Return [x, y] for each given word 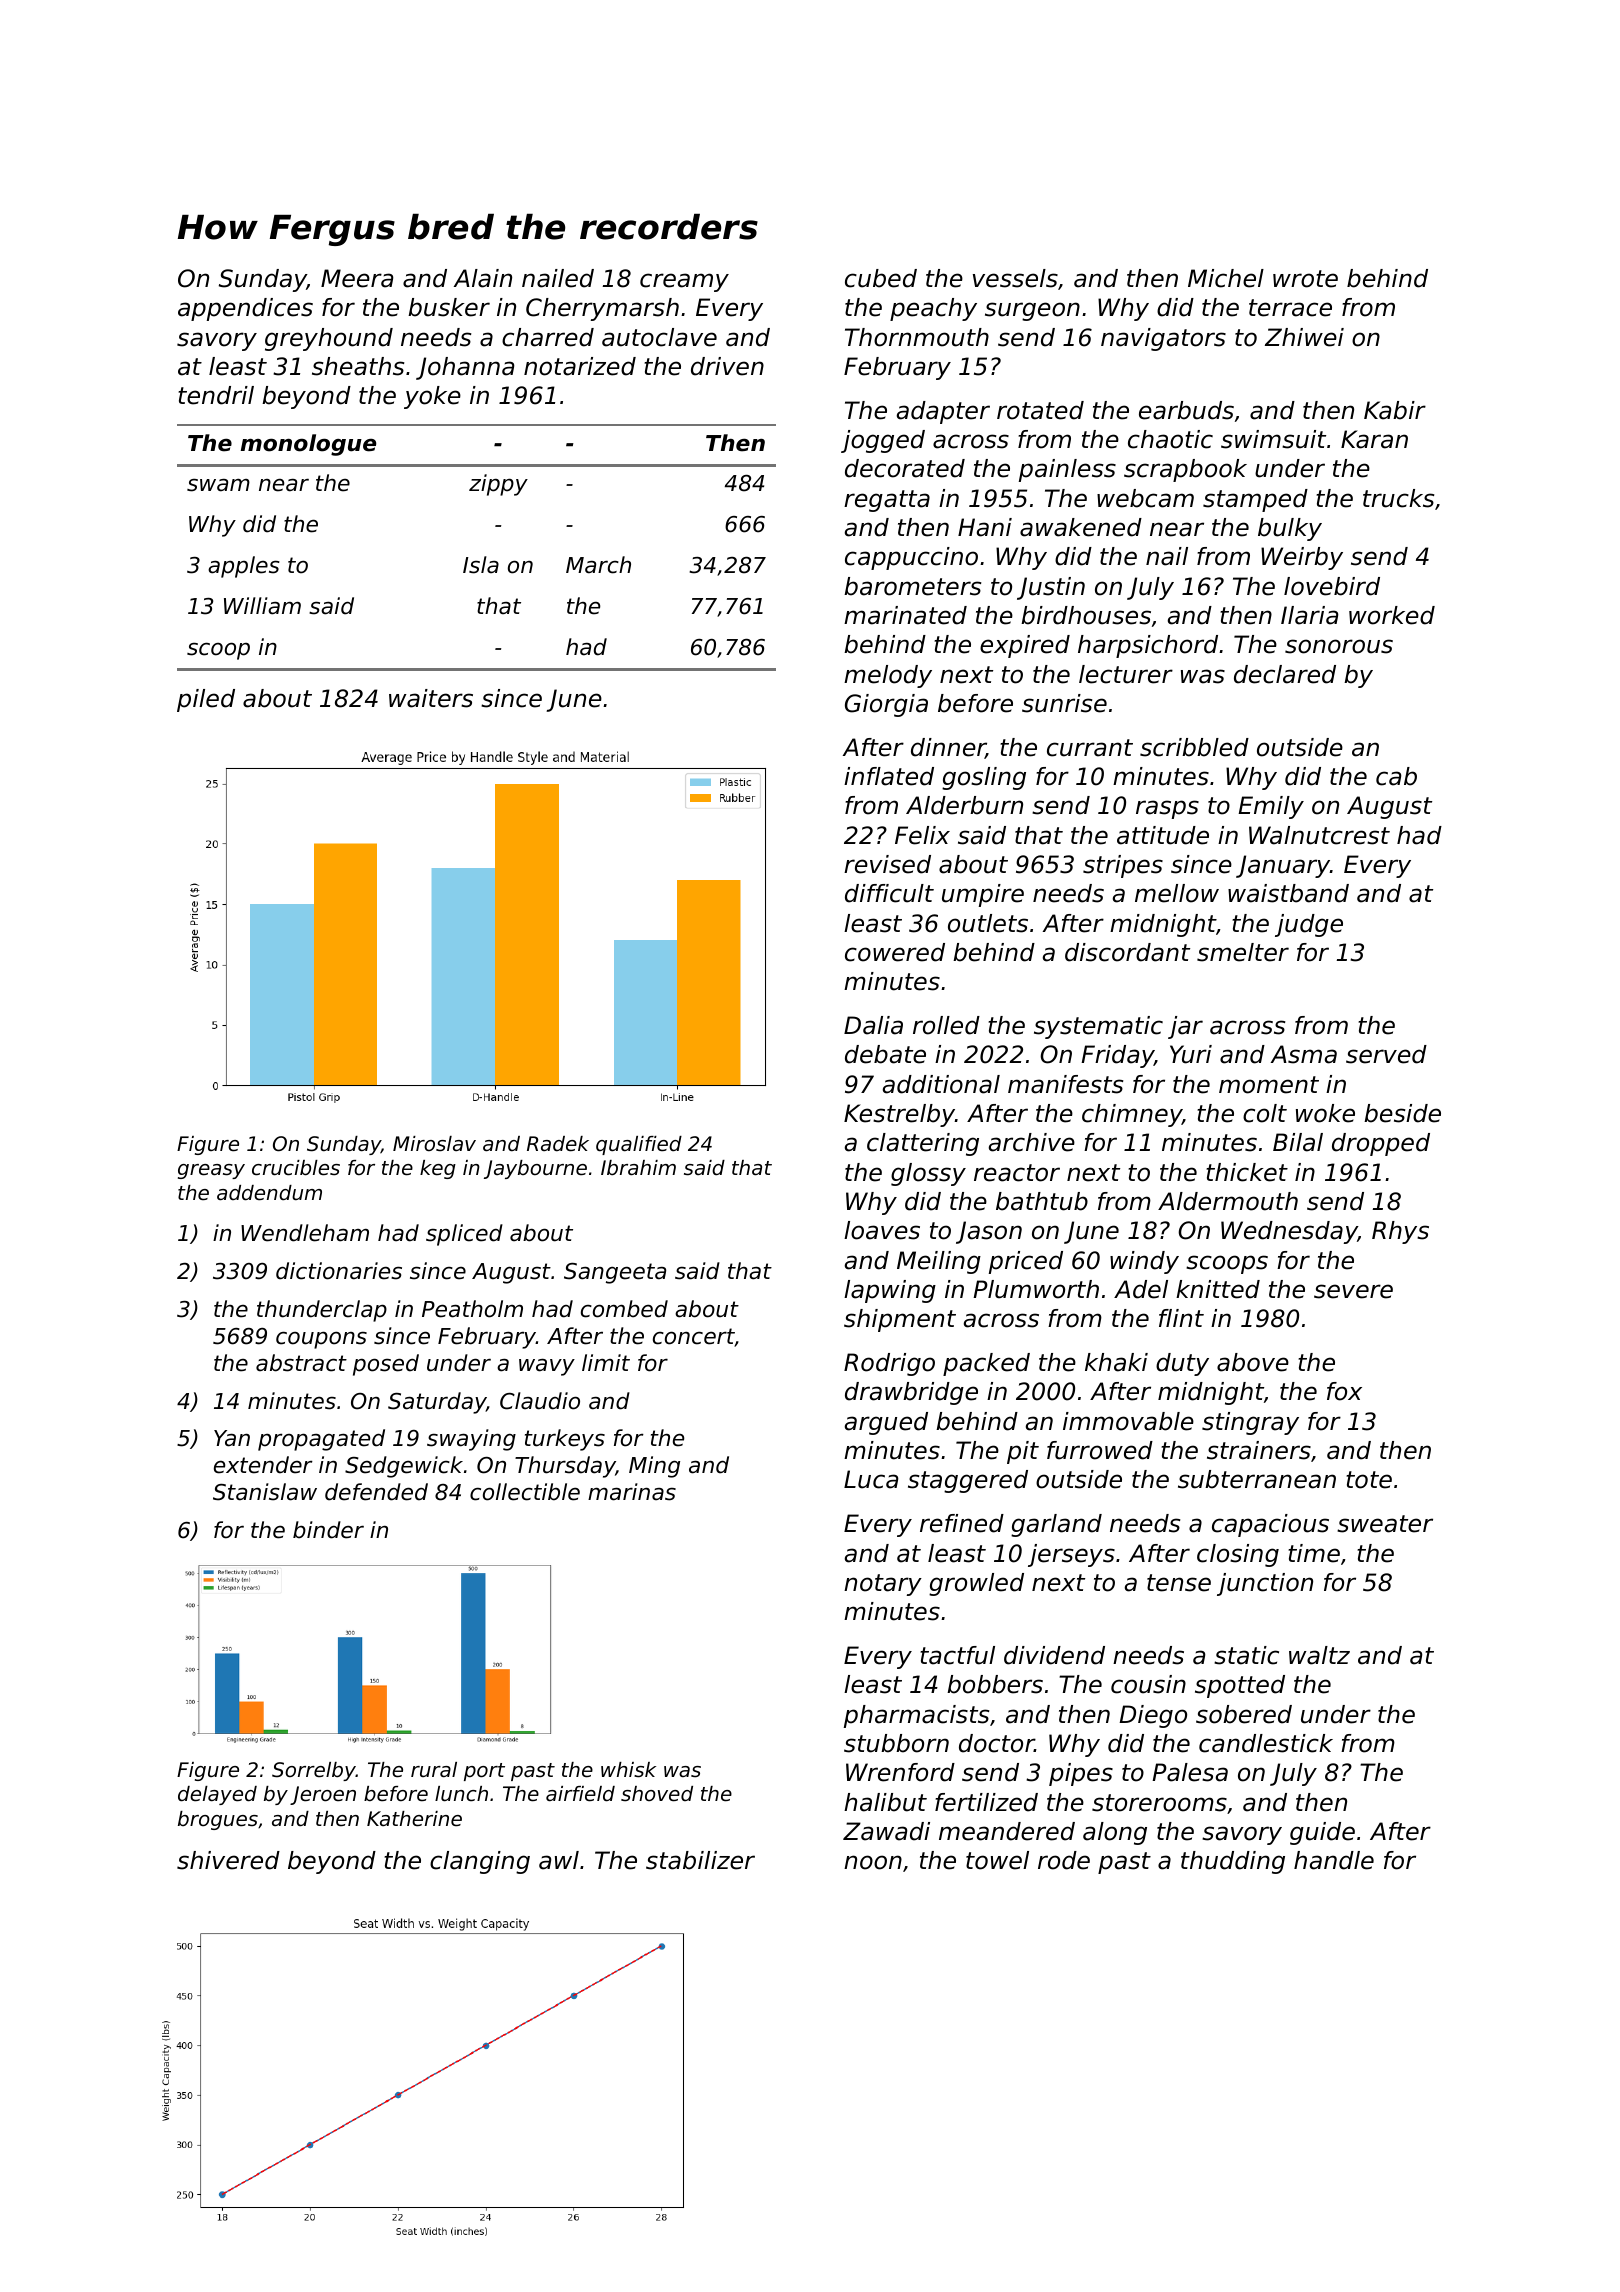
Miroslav [434, 1144]
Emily [1271, 807]
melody [888, 676]
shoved [657, 1794]
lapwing [890, 1291]
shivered [228, 1860]
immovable [1128, 1421]
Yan [232, 1438]
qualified [639, 1145]
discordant [1127, 952]
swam [218, 485]
